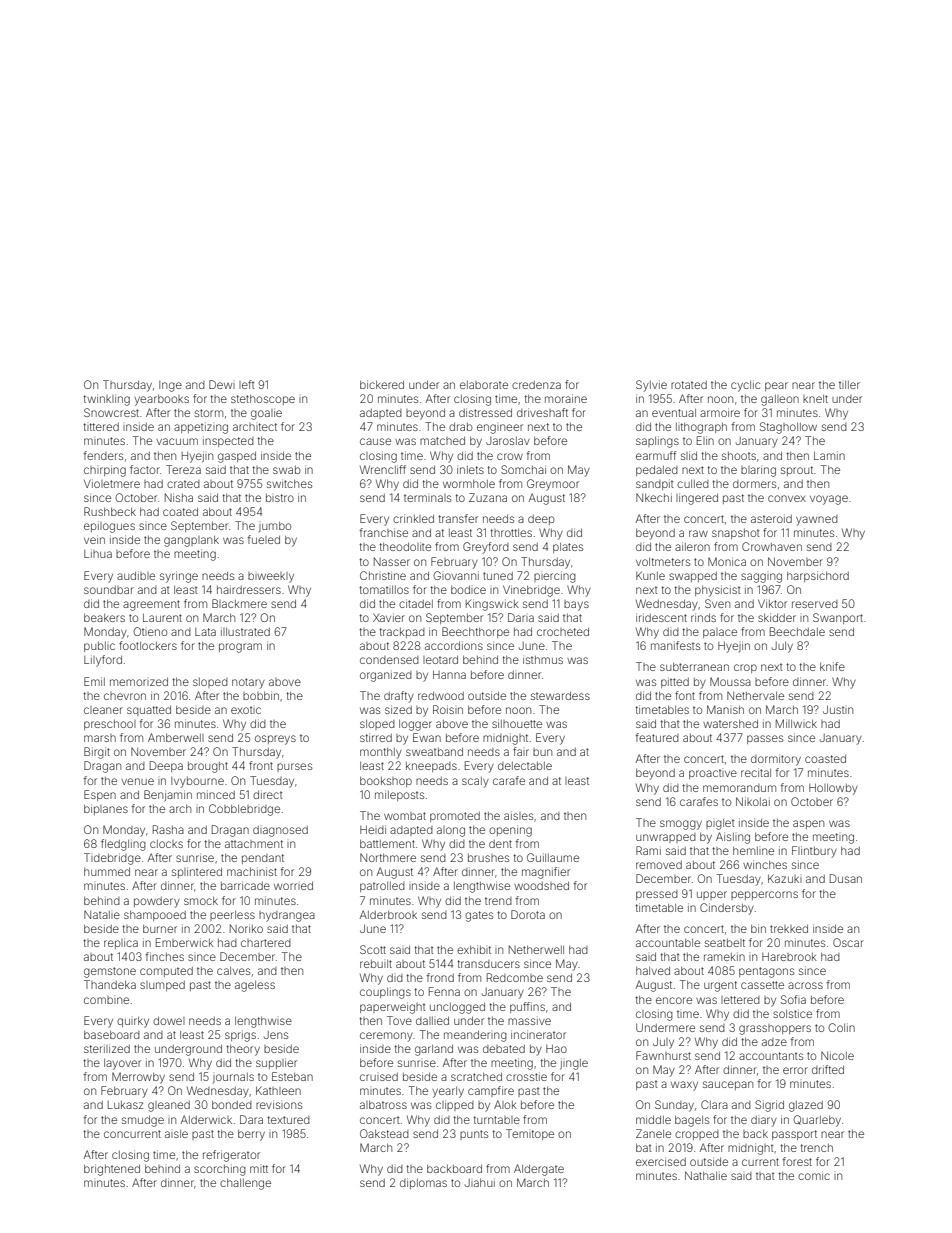 Image resolution: width=952 pixels, height=1233 pixels. What do you see at coordinates (103, 661) in the document?
I see `Lilyford` at bounding box center [103, 661].
